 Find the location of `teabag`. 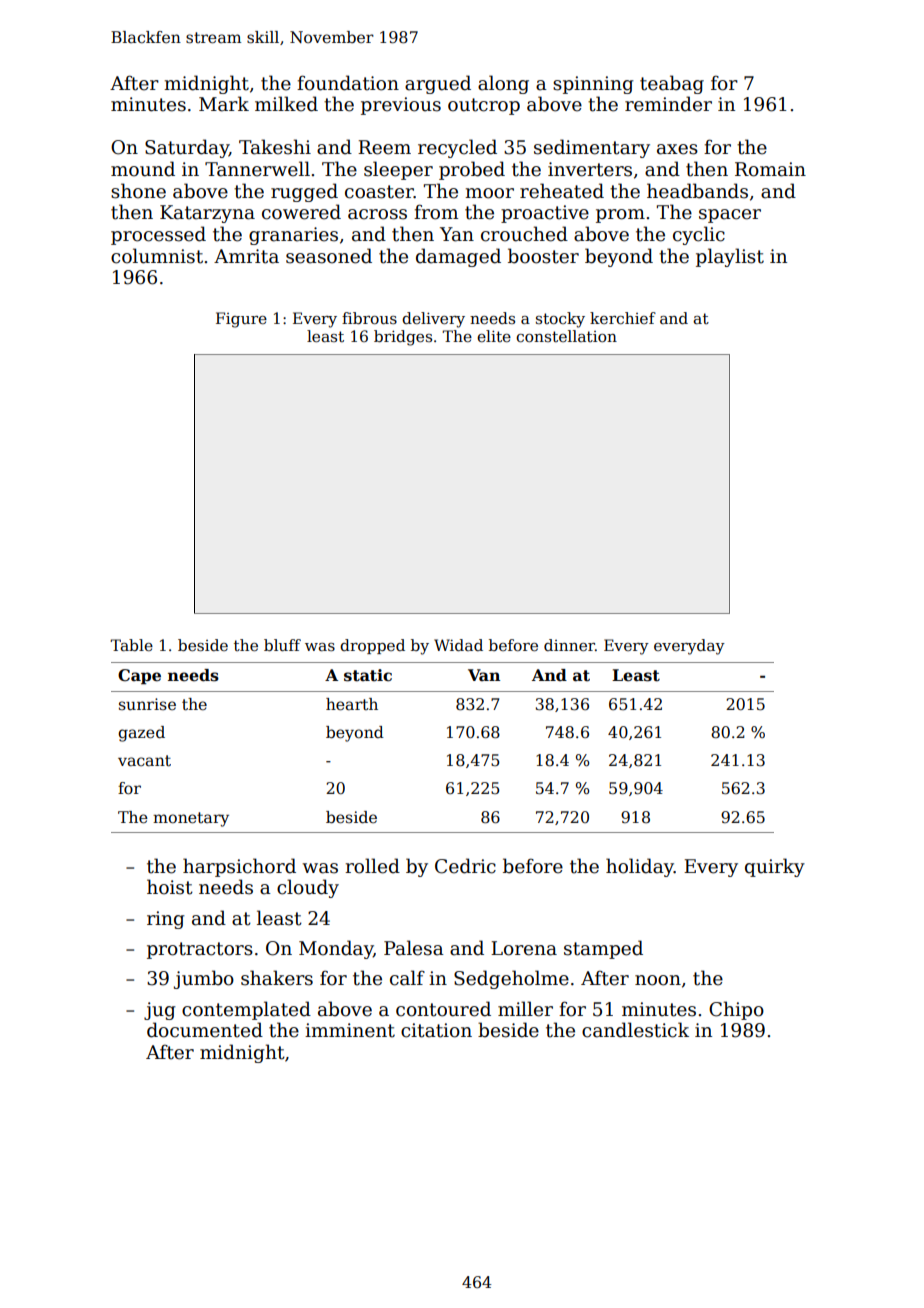

teabag is located at coordinates (672, 84).
